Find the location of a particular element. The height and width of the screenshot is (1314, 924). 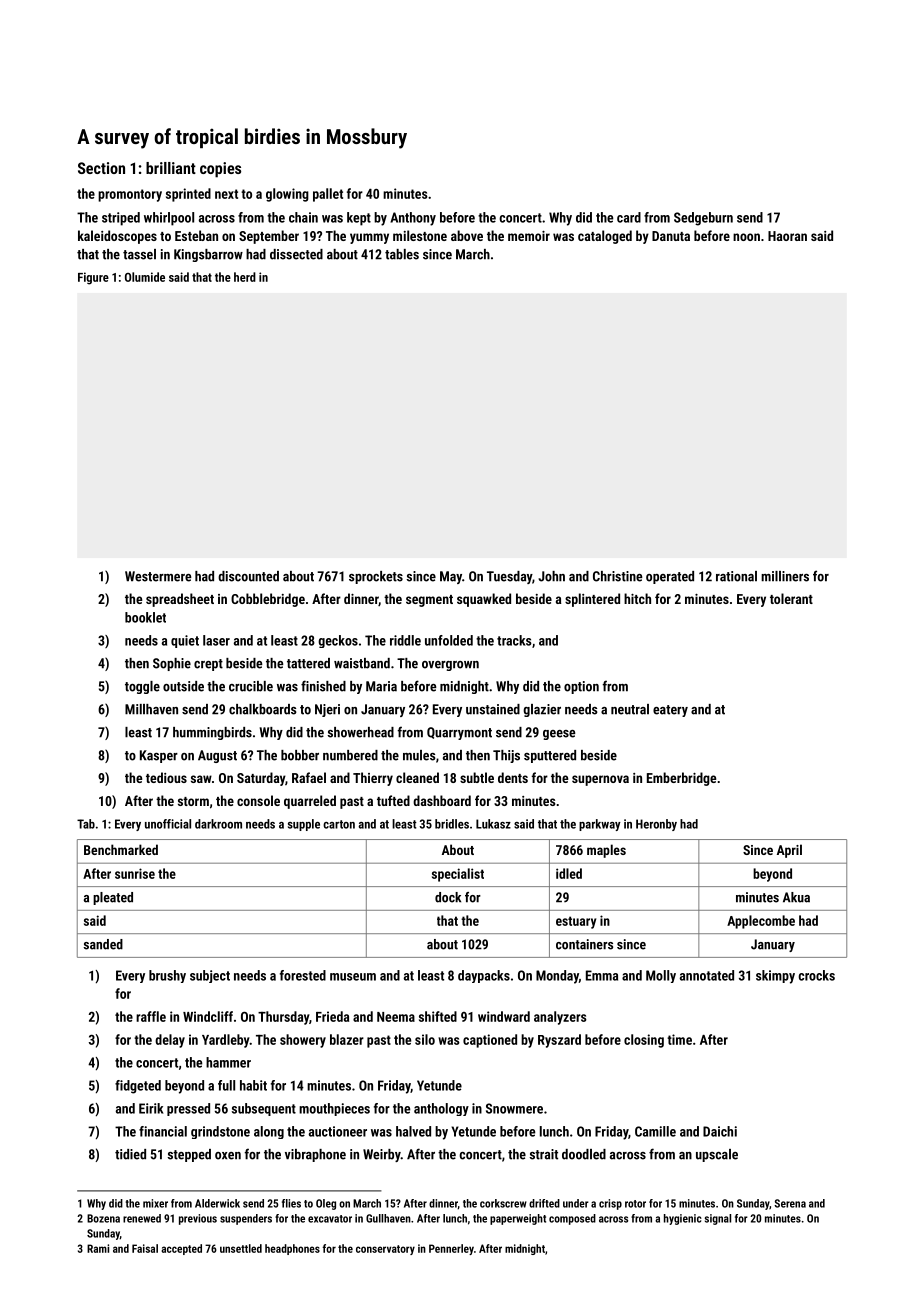

tolerant is located at coordinates (791, 598).
